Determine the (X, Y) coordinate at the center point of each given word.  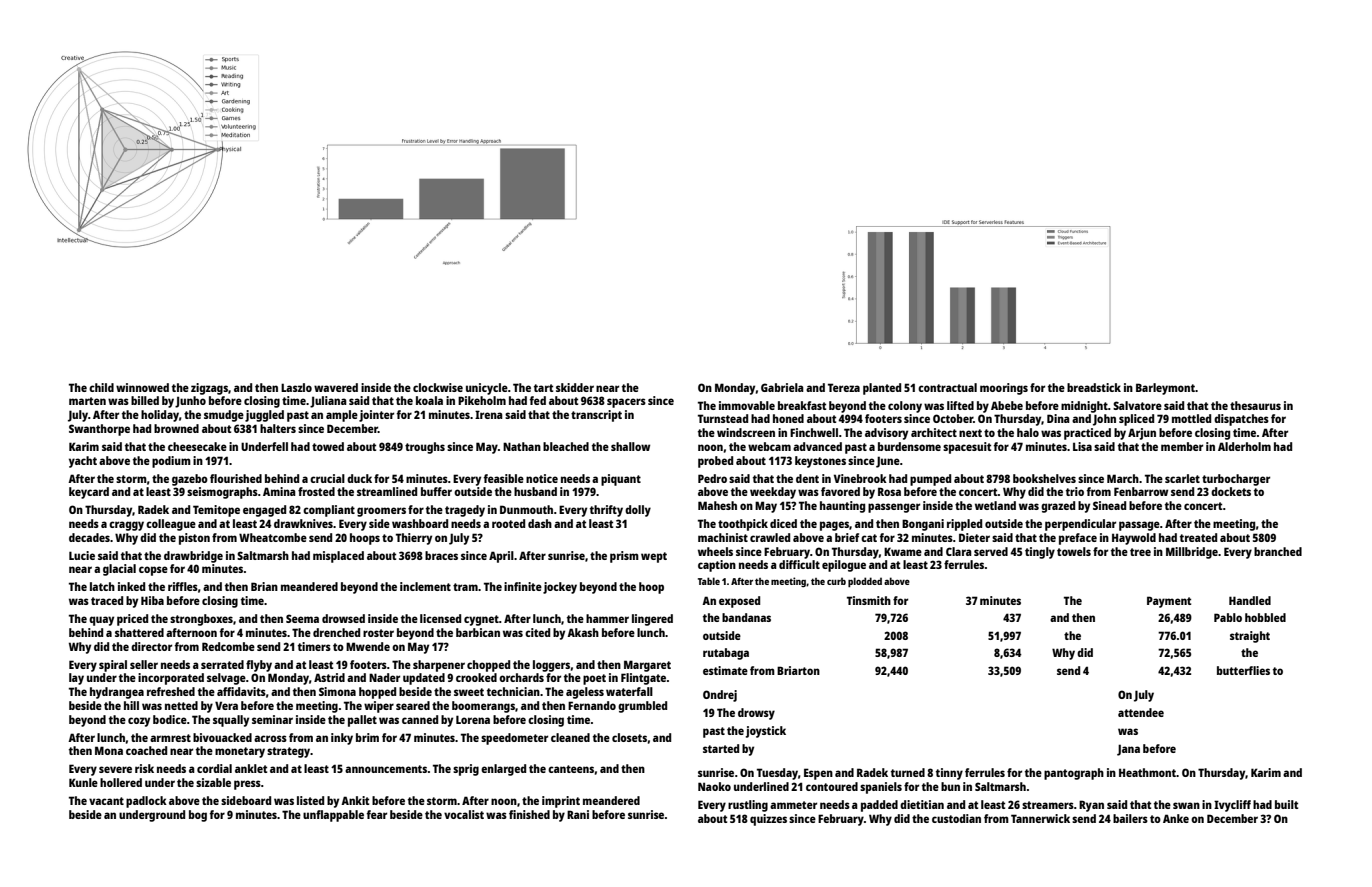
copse (153, 571)
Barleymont (1165, 389)
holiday (160, 416)
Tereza (844, 387)
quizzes (768, 820)
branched (1278, 551)
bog (198, 816)
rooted (508, 523)
